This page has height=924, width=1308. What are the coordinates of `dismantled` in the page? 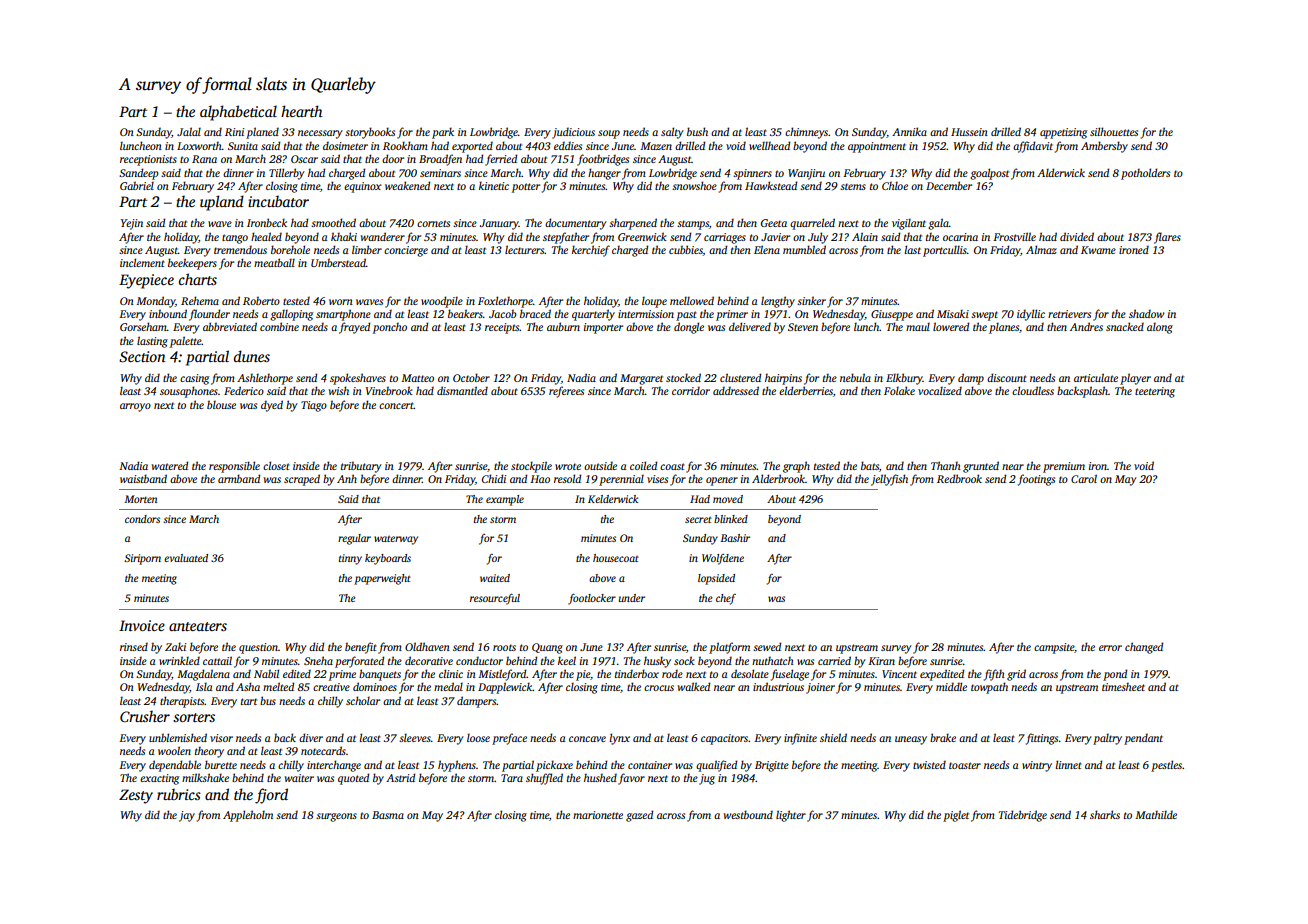 It's located at (462, 390).
